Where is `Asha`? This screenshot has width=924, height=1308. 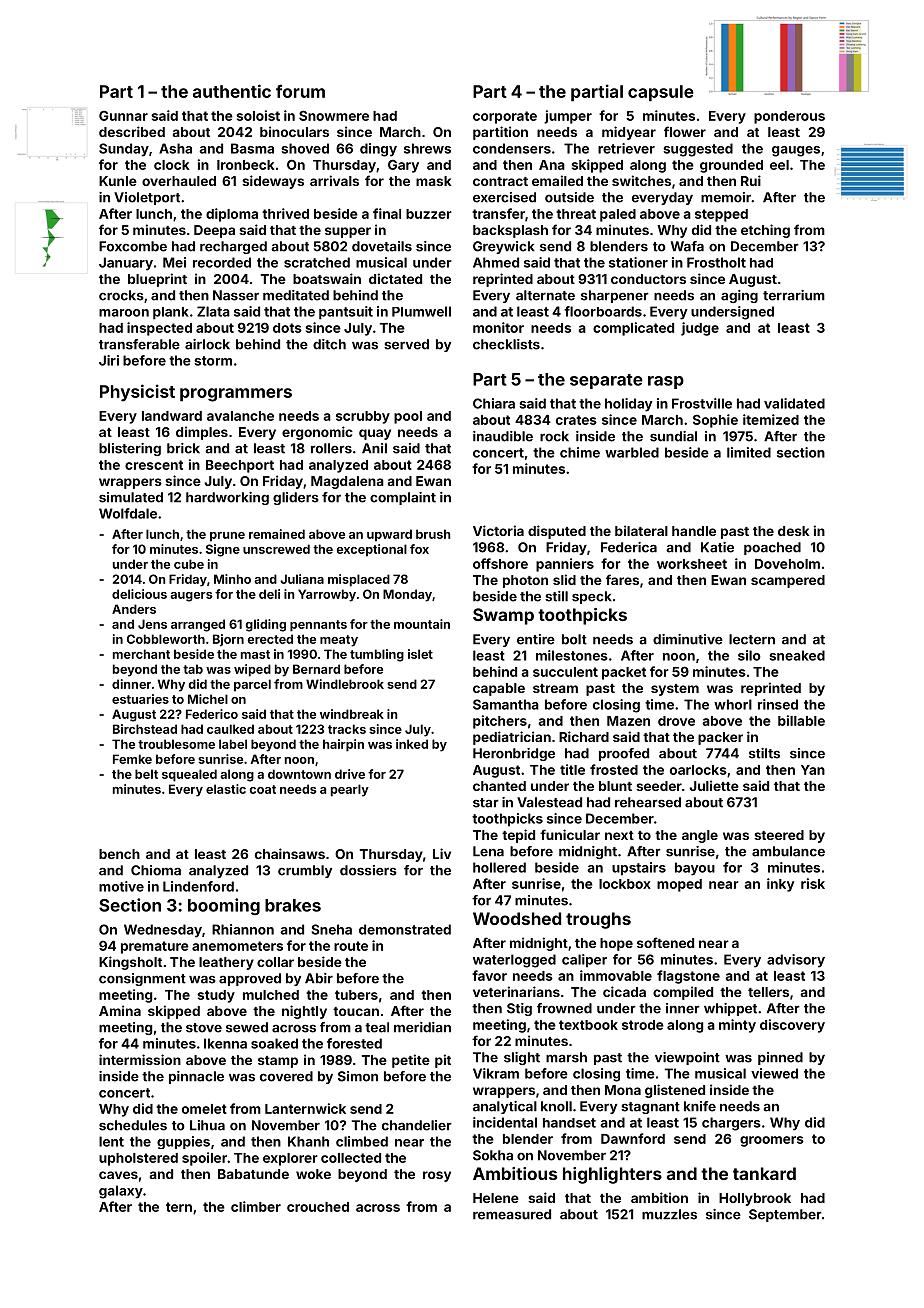 Asha is located at coordinates (175, 148).
